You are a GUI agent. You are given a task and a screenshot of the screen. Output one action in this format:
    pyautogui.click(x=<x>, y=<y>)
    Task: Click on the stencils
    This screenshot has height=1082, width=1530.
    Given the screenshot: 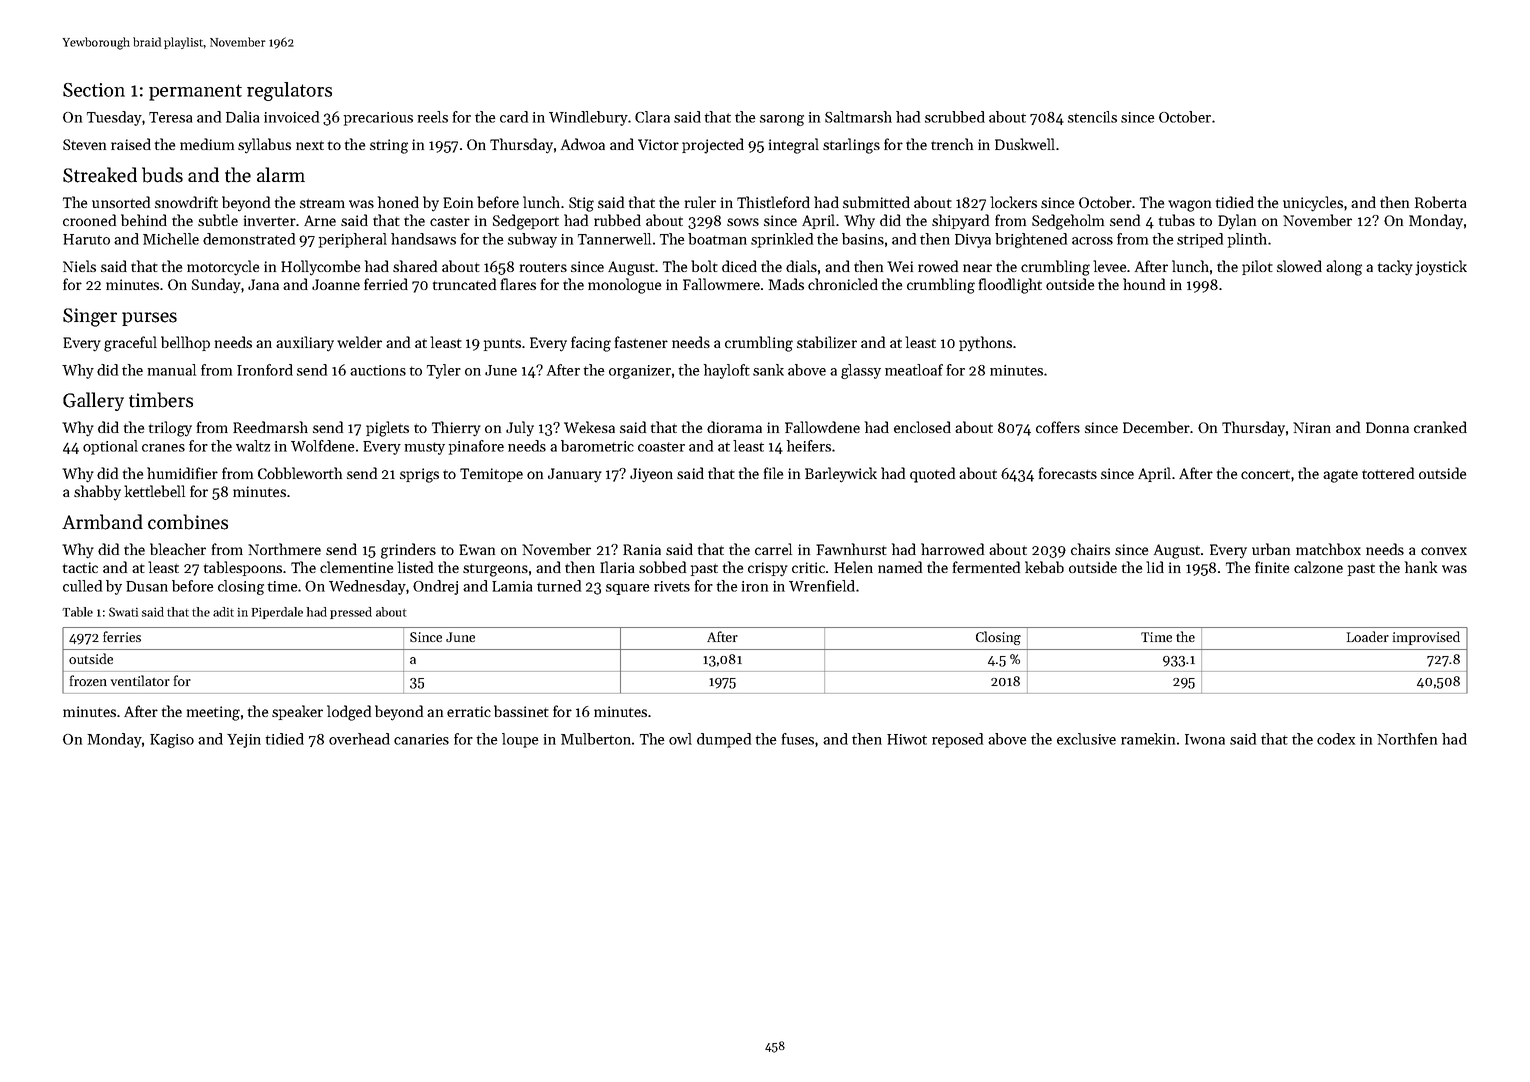 What is the action you would take?
    pyautogui.click(x=1092, y=117)
